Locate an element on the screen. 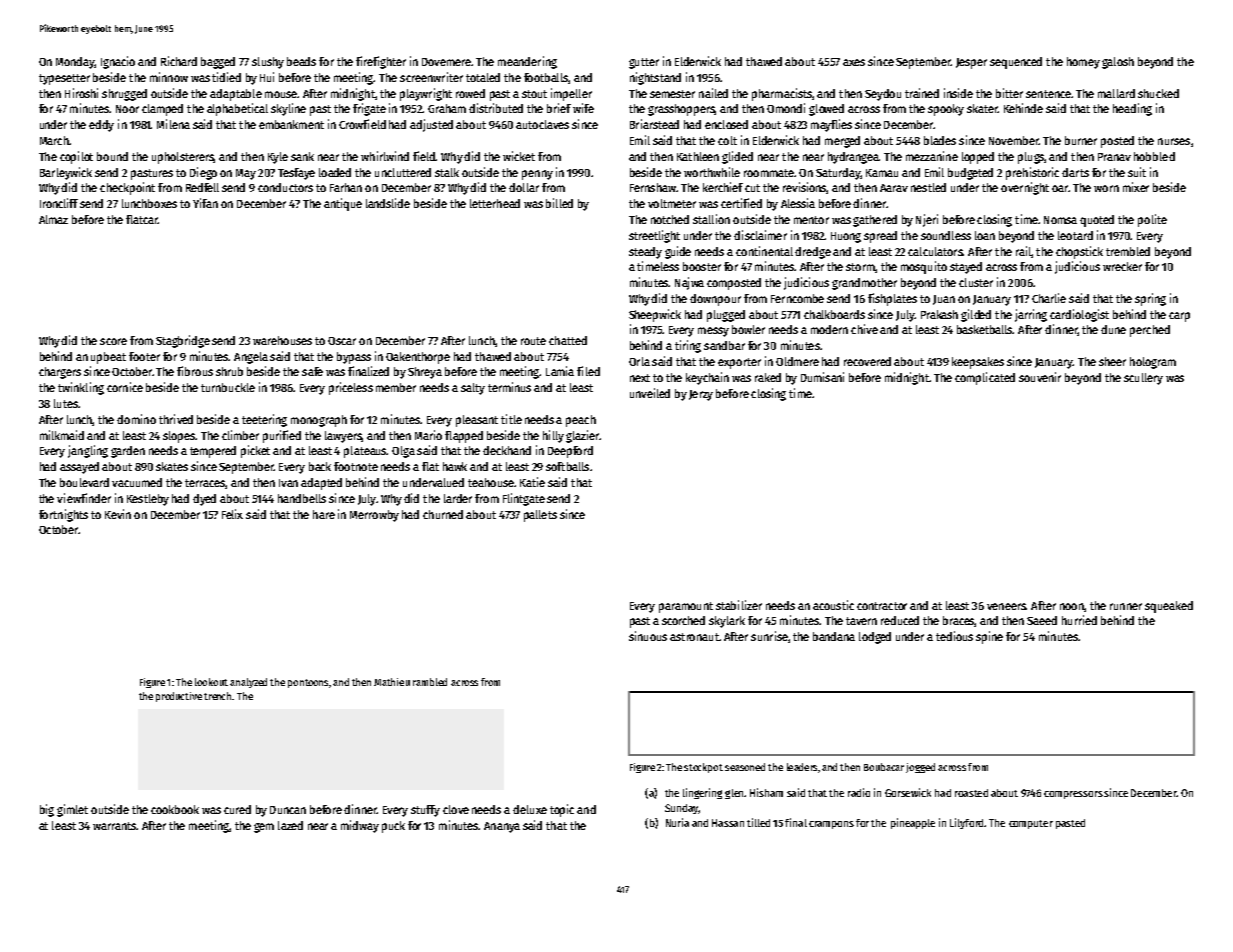 This screenshot has width=1233, height=952. productive is located at coordinates (179, 697).
